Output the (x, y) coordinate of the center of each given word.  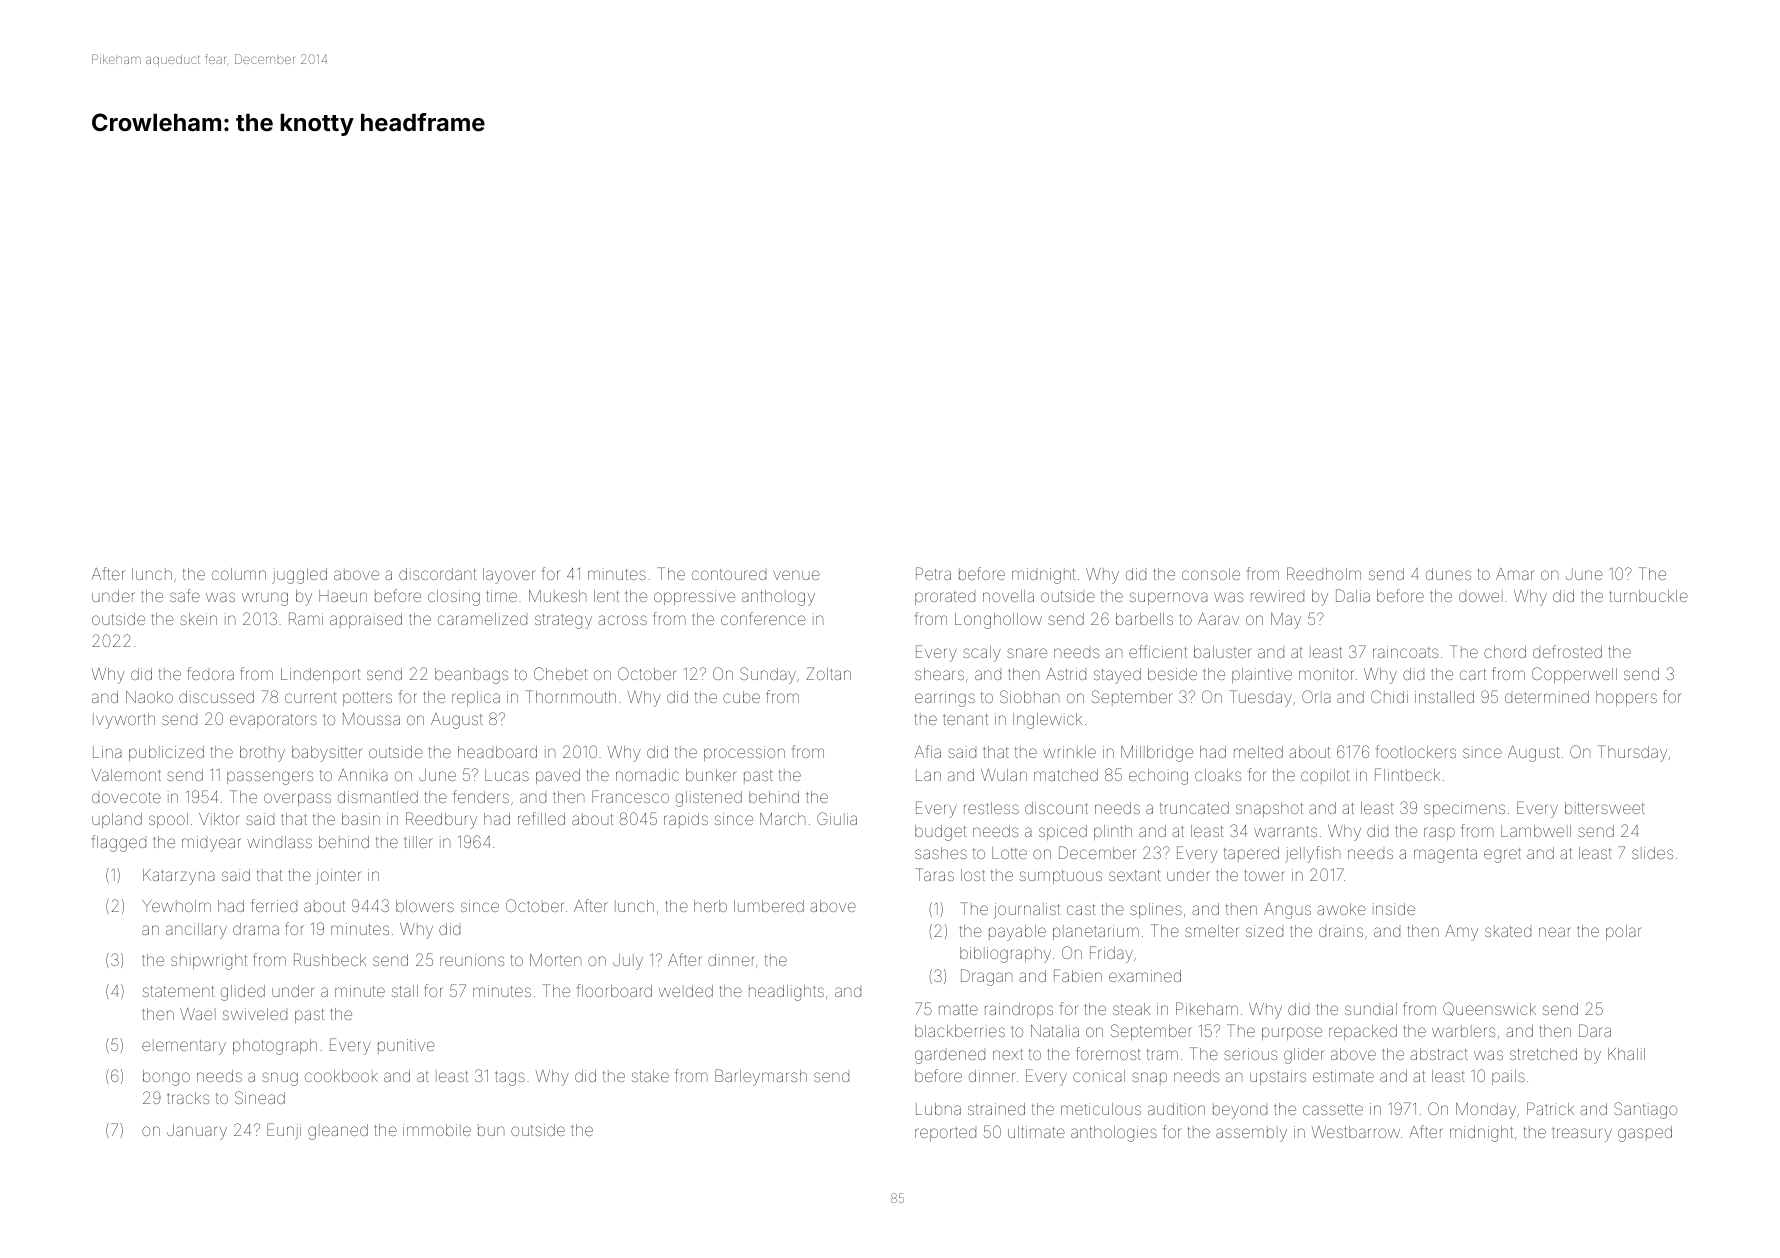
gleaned (338, 1132)
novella (1008, 596)
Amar (1515, 574)
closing (454, 598)
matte (958, 1009)
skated (1508, 931)
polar (1624, 932)
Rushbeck (330, 959)
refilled (541, 818)
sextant (1134, 875)
